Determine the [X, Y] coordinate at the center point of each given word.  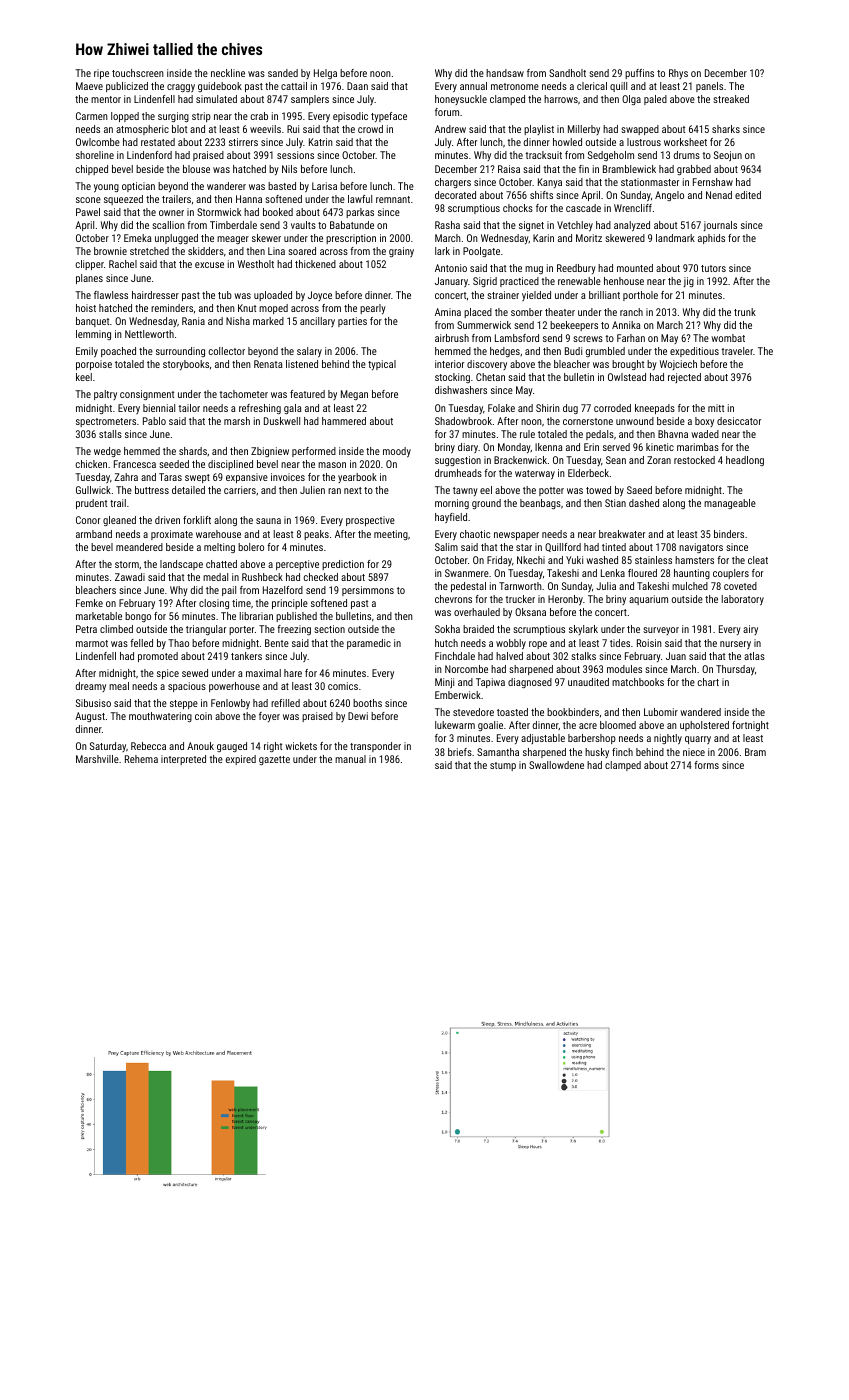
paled [655, 100]
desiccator [739, 421]
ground [486, 504]
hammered [344, 421]
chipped [92, 170]
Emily [87, 352]
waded [705, 434]
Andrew [450, 129]
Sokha [447, 629]
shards [193, 451]
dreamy [91, 687]
